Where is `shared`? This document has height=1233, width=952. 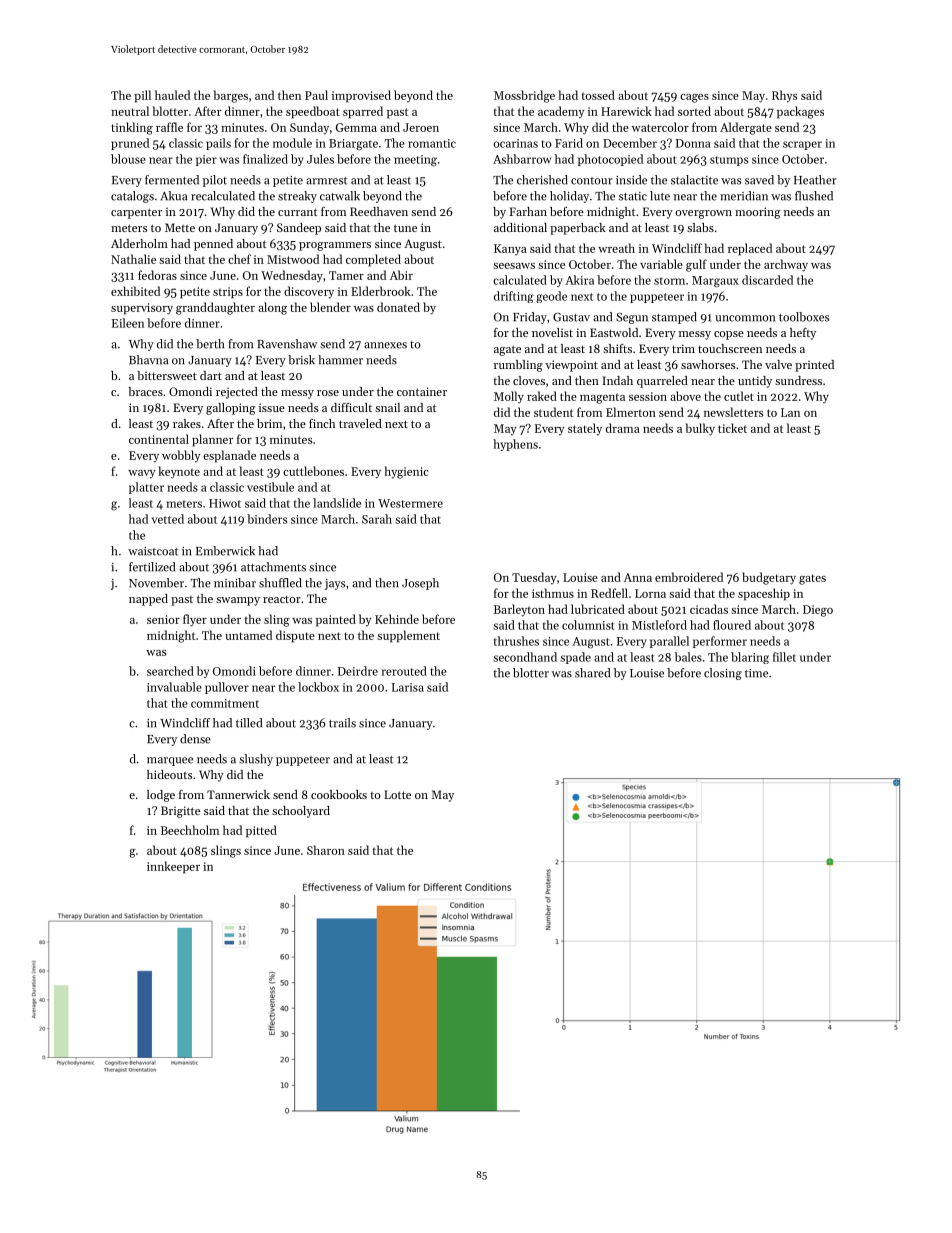
shared is located at coordinates (592, 673).
